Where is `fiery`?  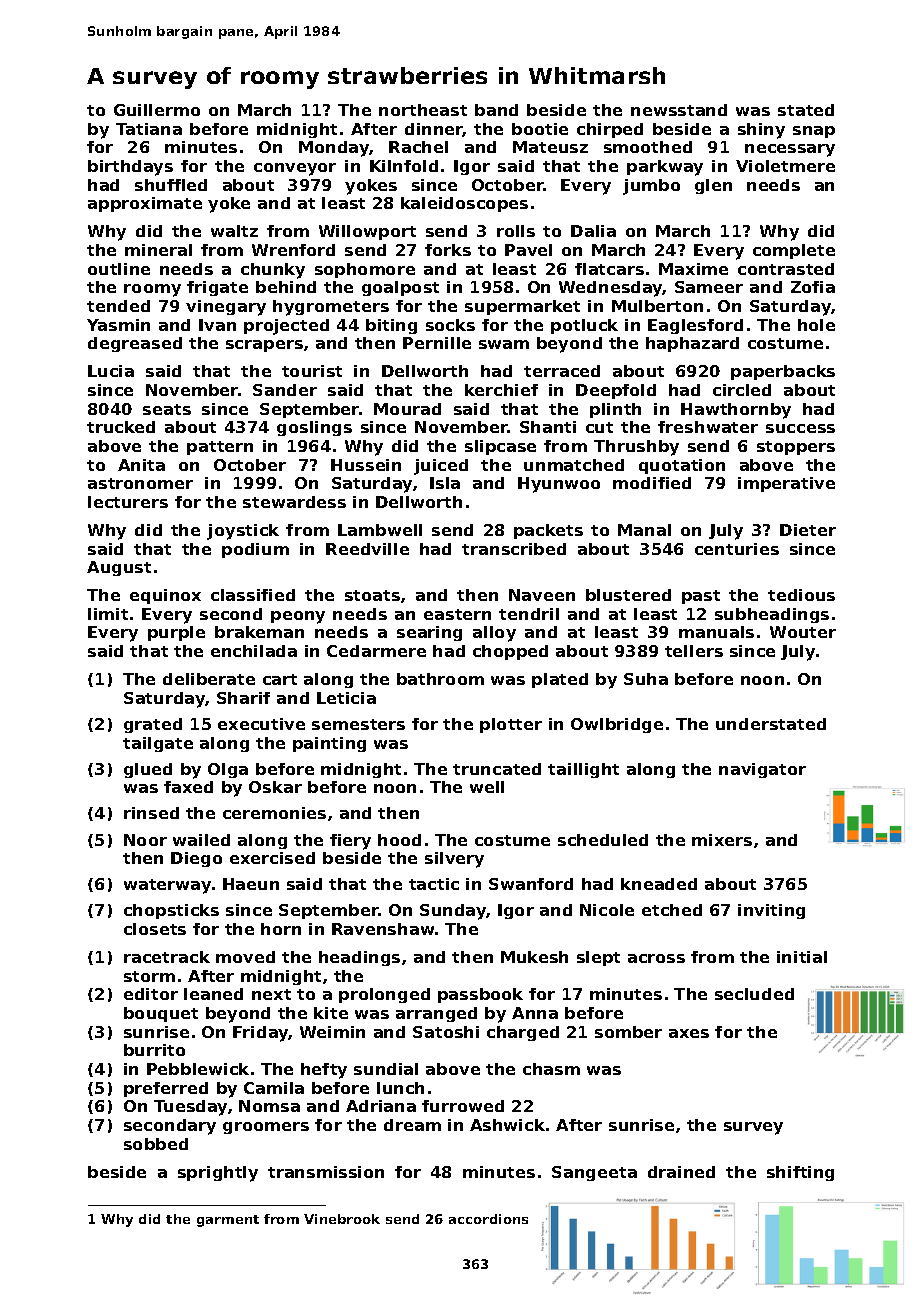 fiery is located at coordinates (350, 842).
